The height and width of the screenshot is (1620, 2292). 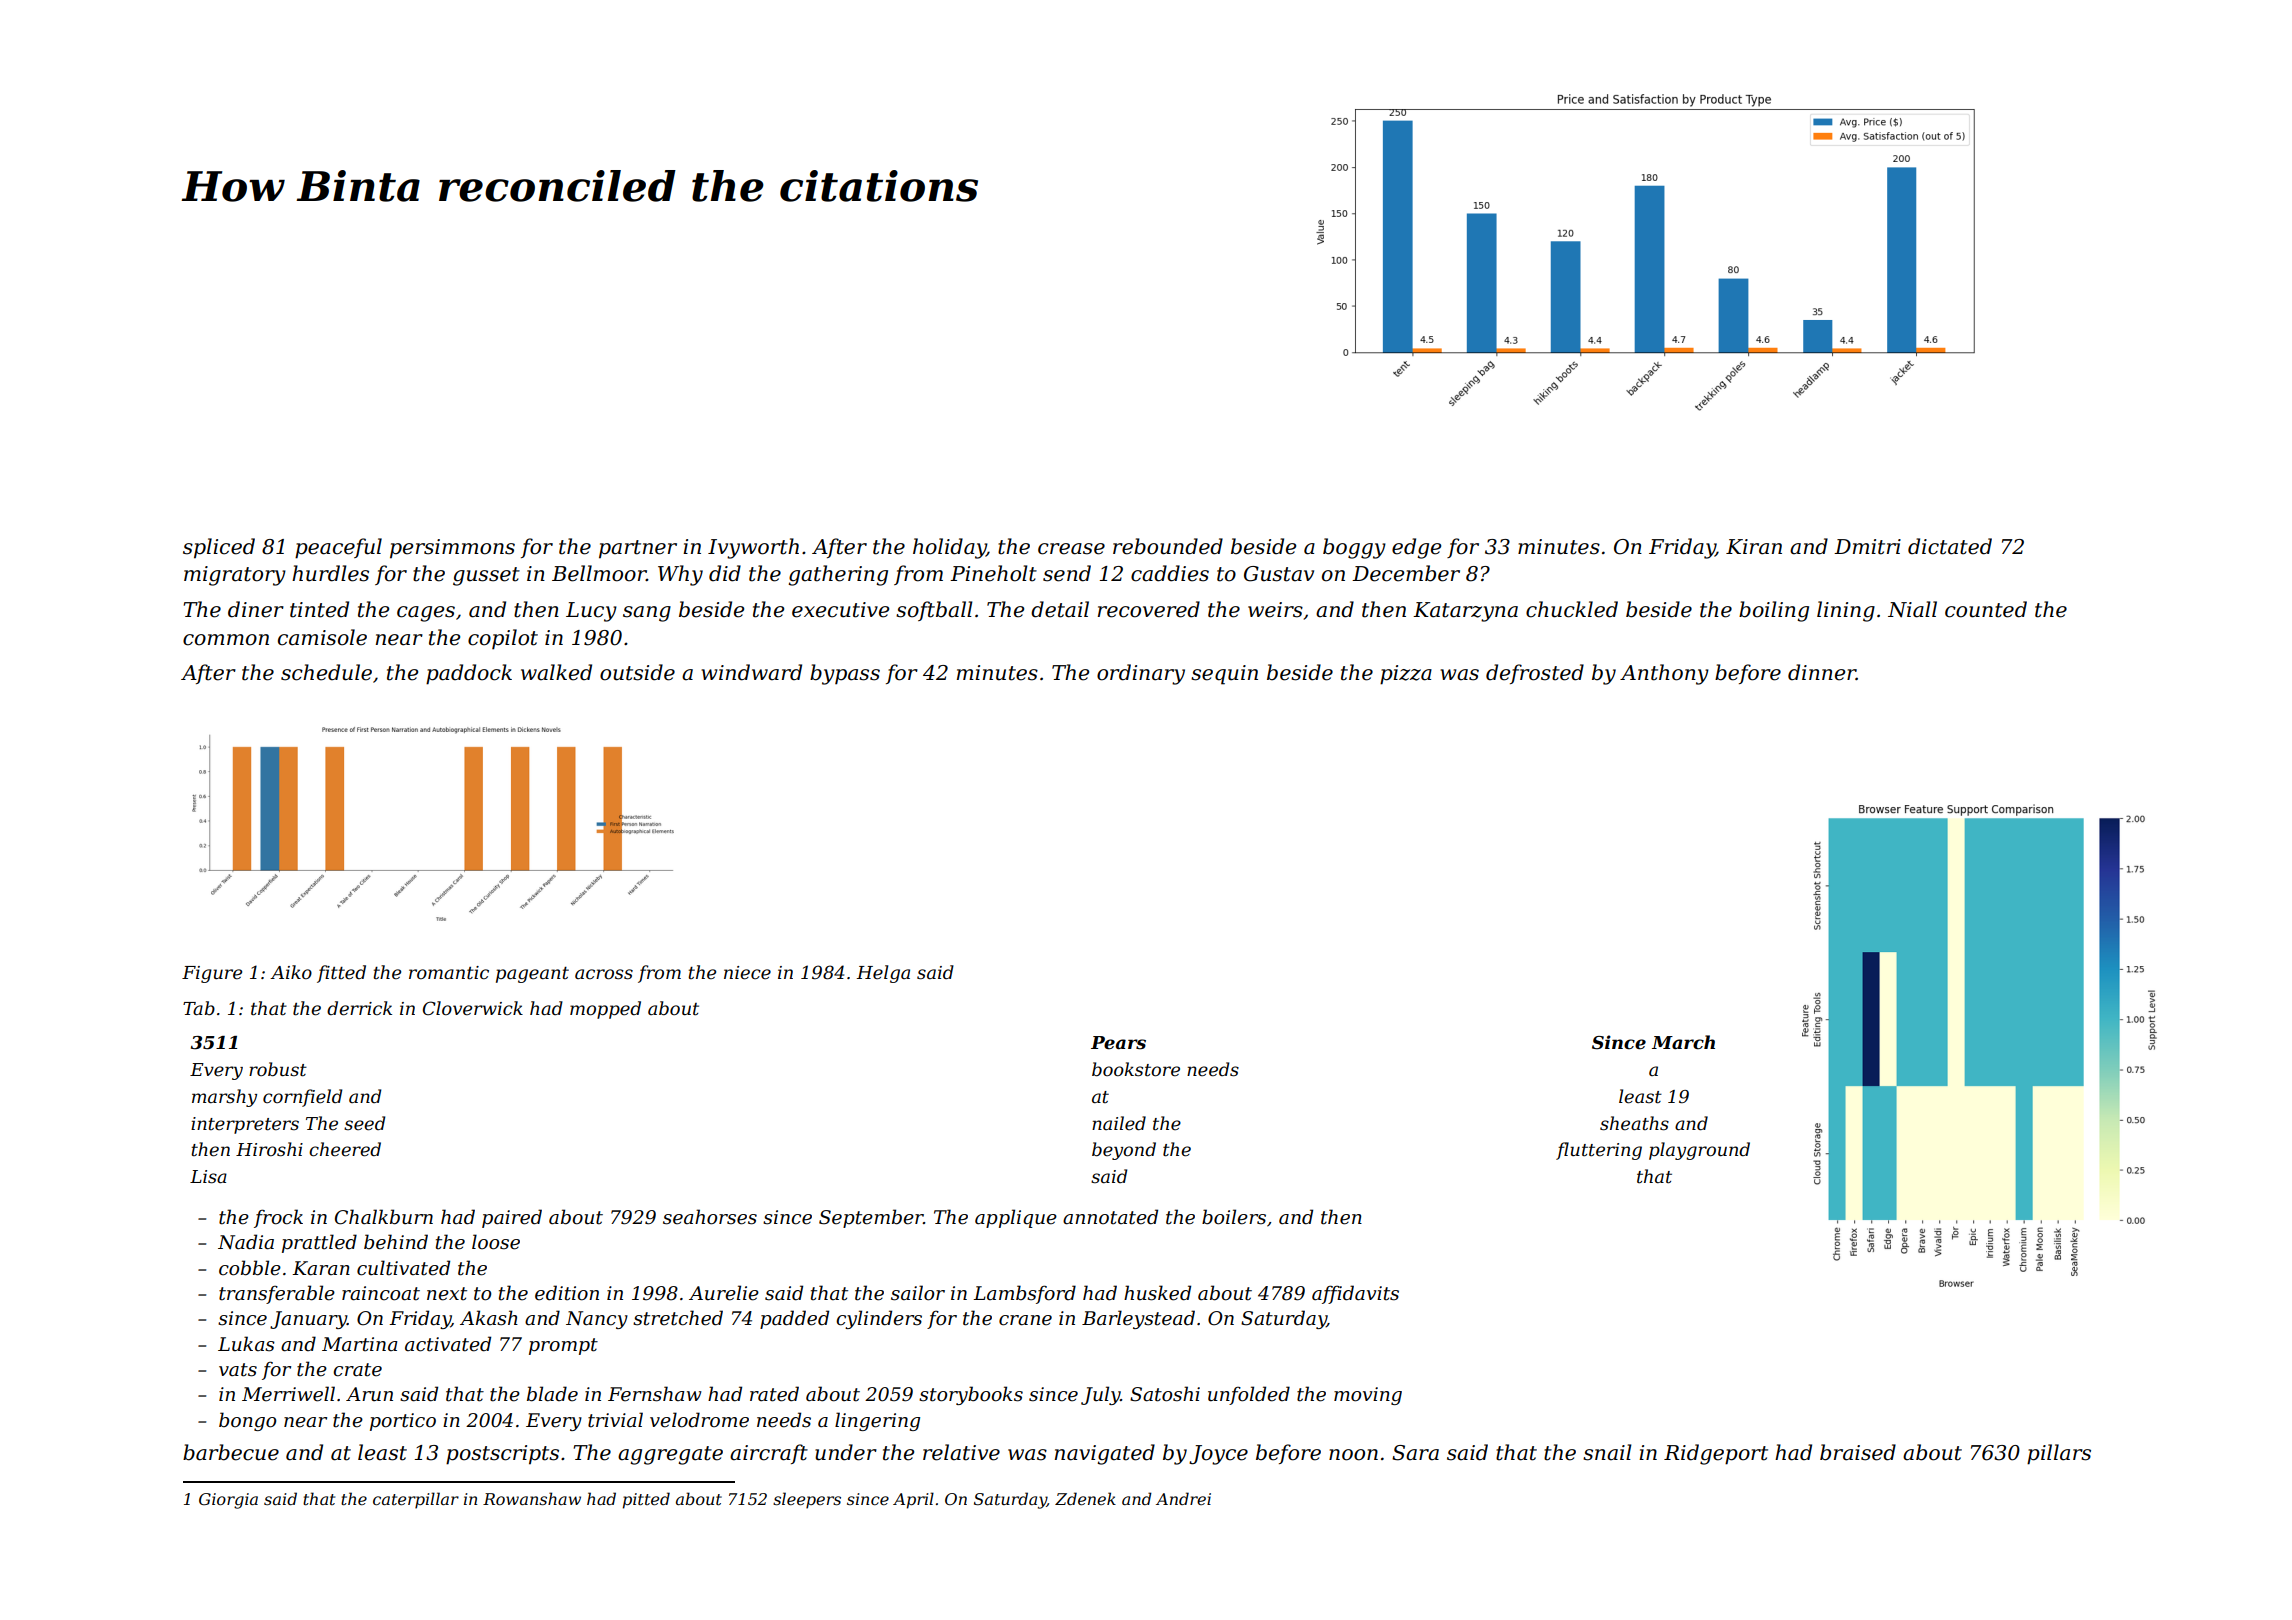 I want to click on holiday, so click(x=949, y=548).
